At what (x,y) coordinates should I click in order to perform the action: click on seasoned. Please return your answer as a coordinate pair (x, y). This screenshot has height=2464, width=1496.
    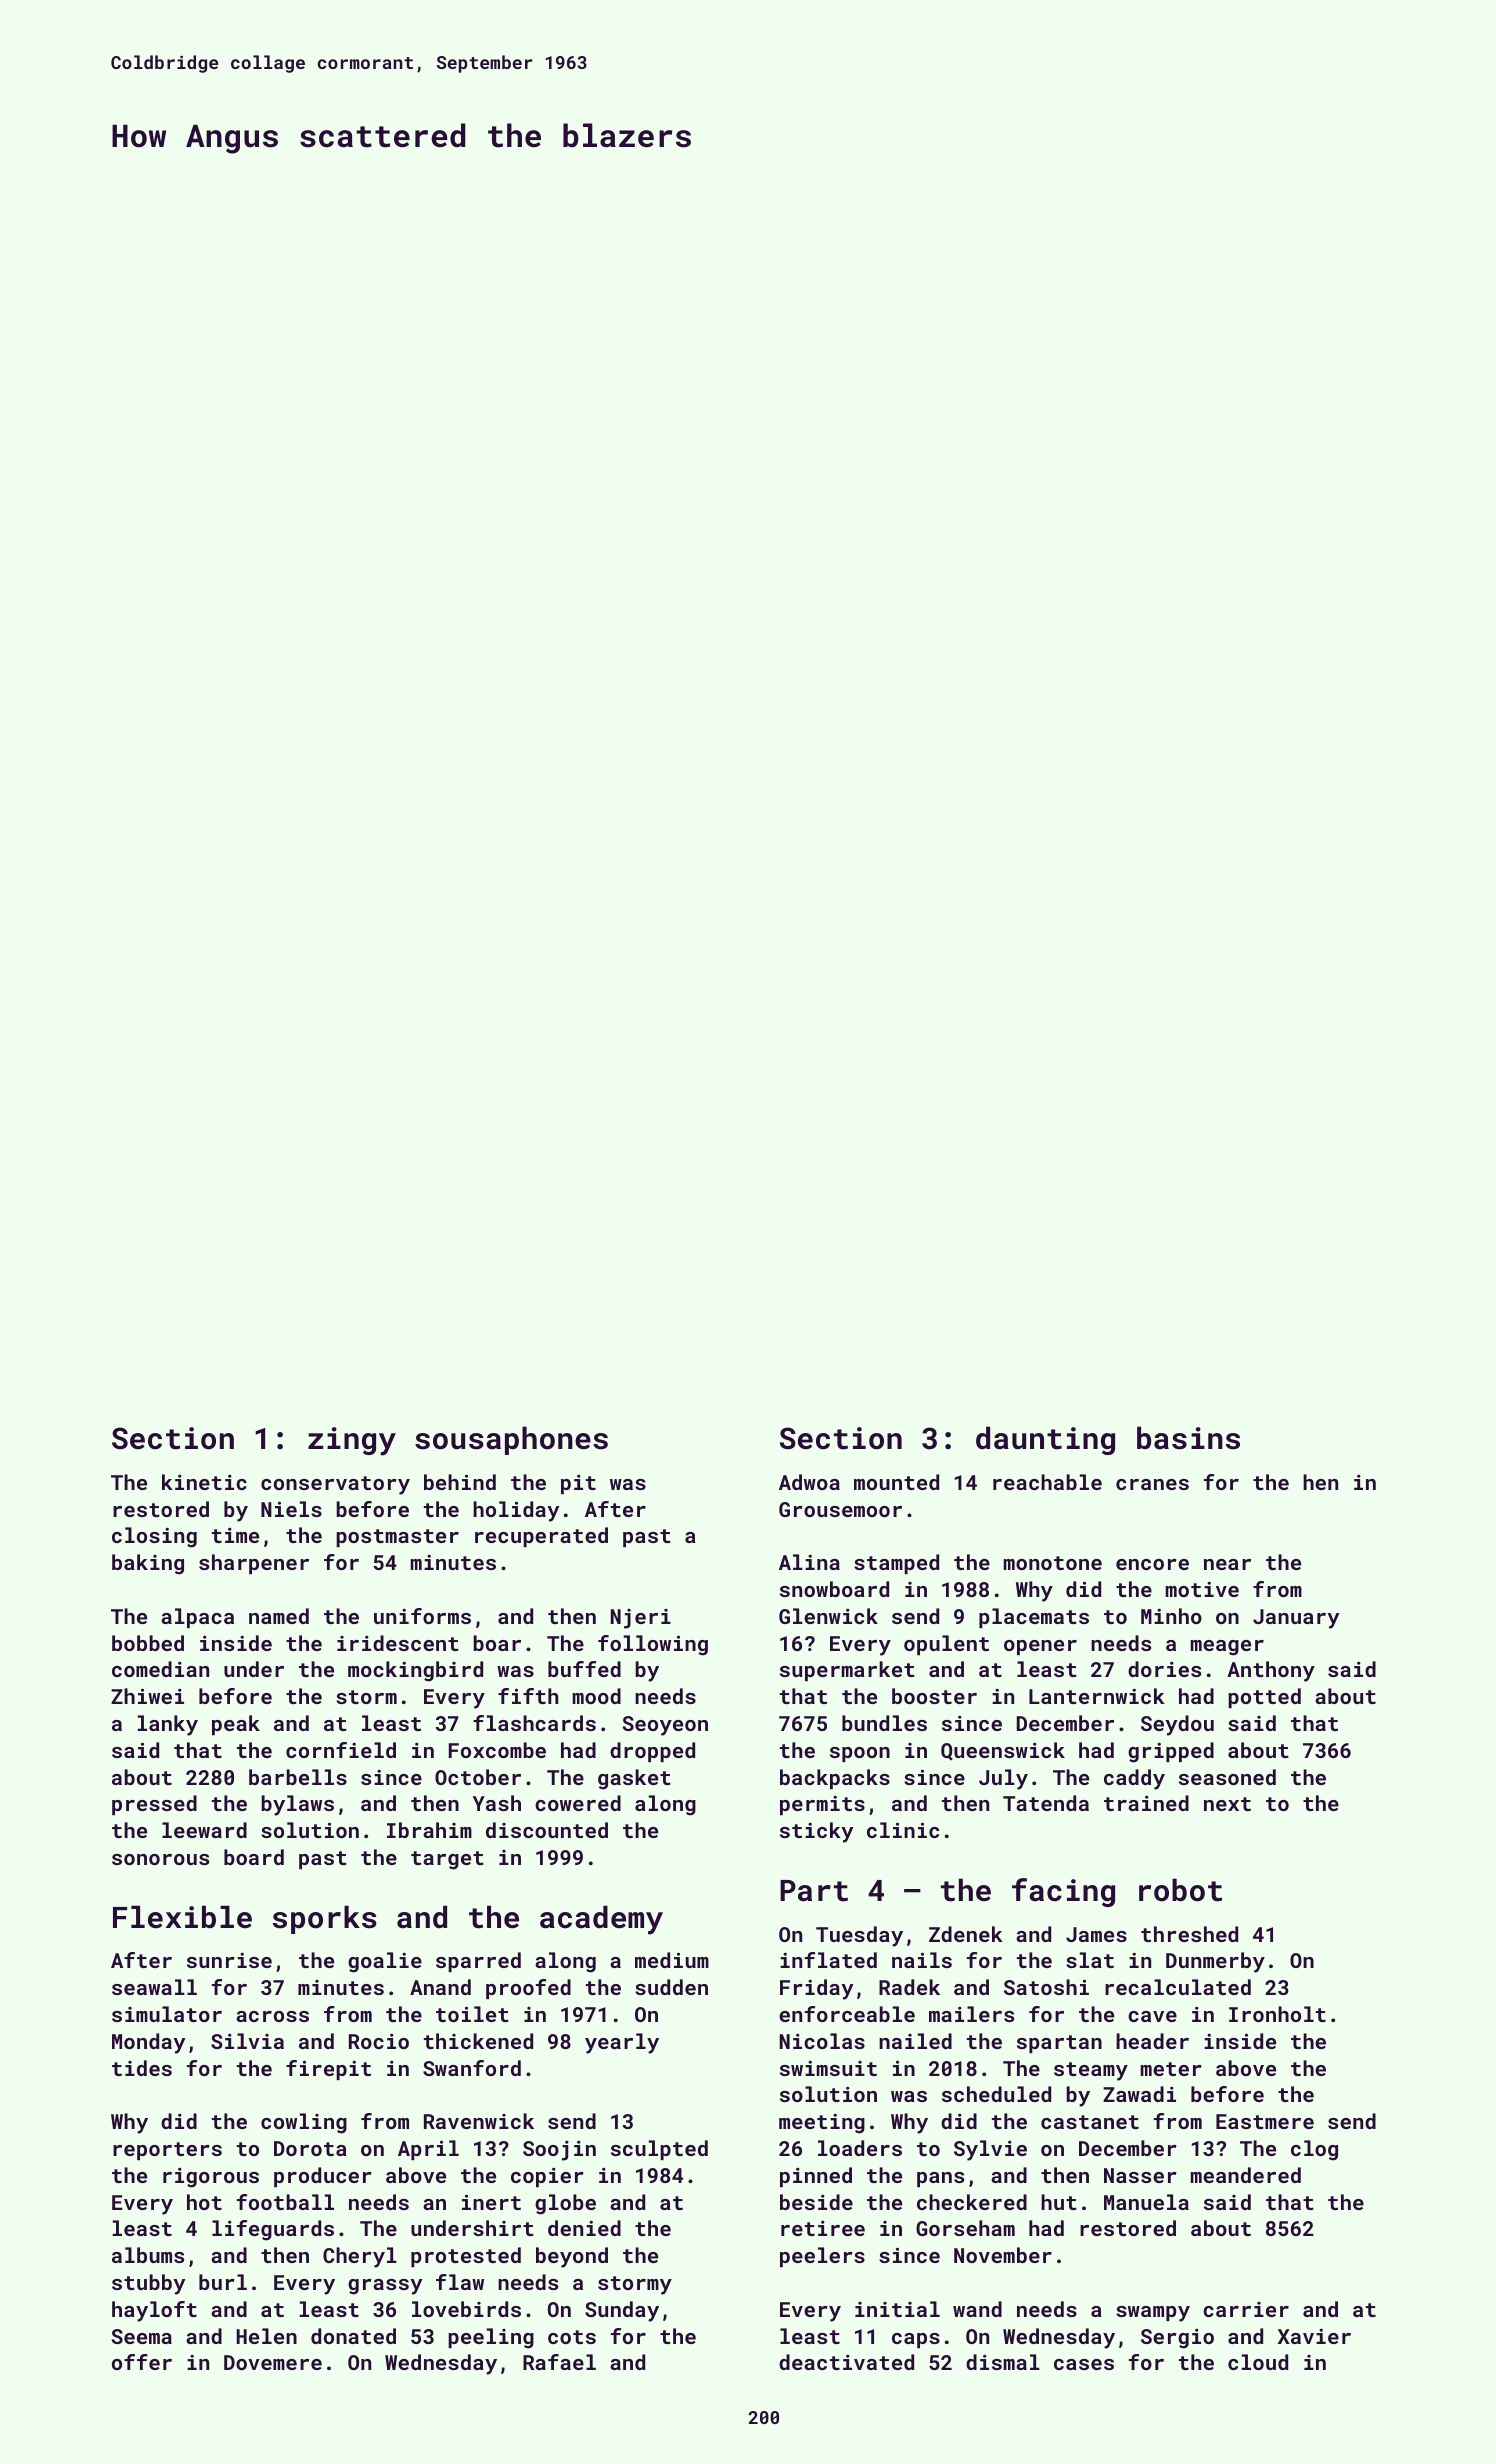
    Looking at the image, I should click on (1227, 1777).
